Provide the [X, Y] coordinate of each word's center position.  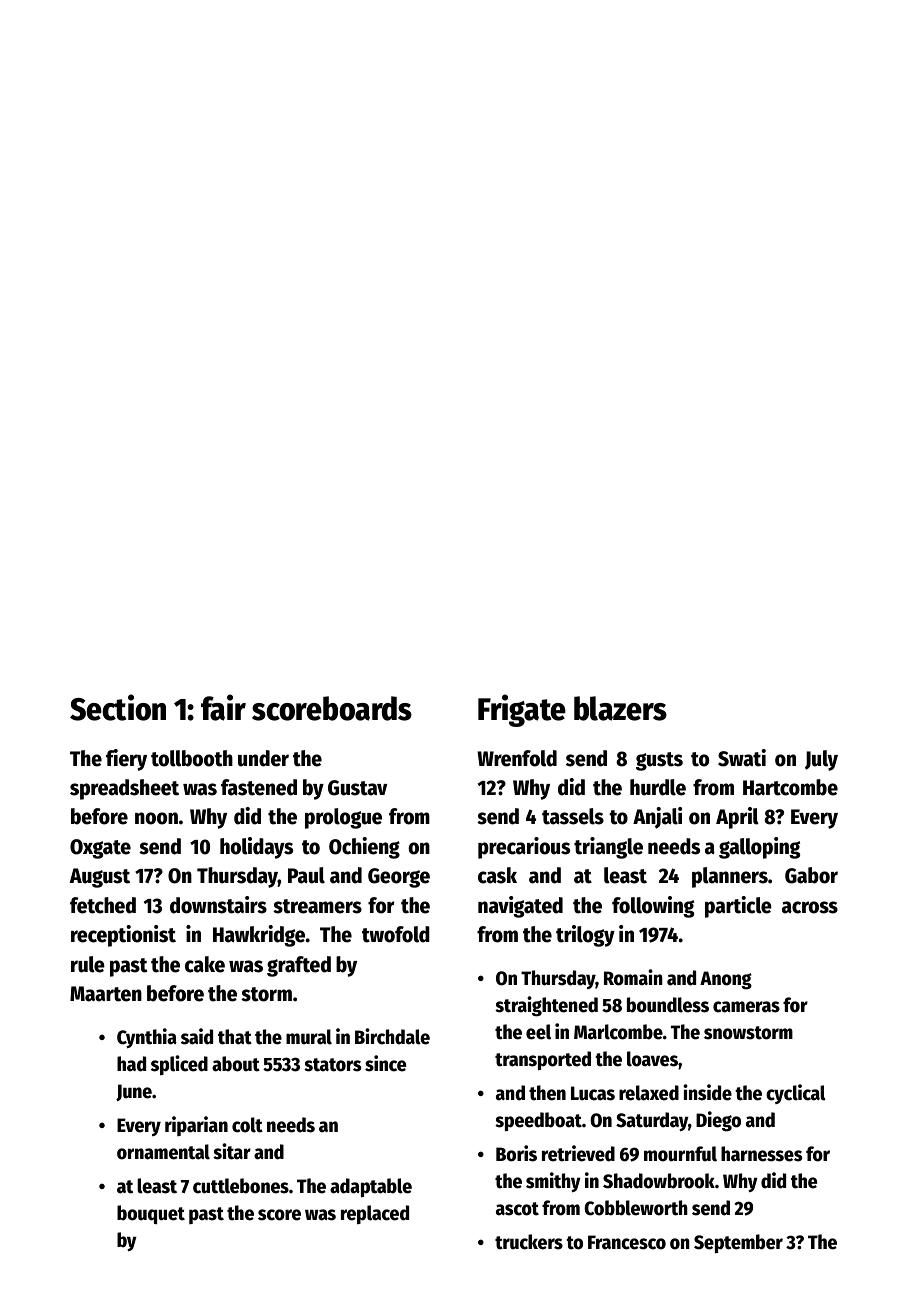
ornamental [163, 1152]
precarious [524, 848]
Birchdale [392, 1036]
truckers [529, 1242]
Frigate [522, 710]
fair [223, 707]
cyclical [796, 1094]
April [737, 818]
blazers [620, 708]
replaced [375, 1214]
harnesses [761, 1154]
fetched [103, 905]
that [235, 1037]
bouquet [151, 1214]
